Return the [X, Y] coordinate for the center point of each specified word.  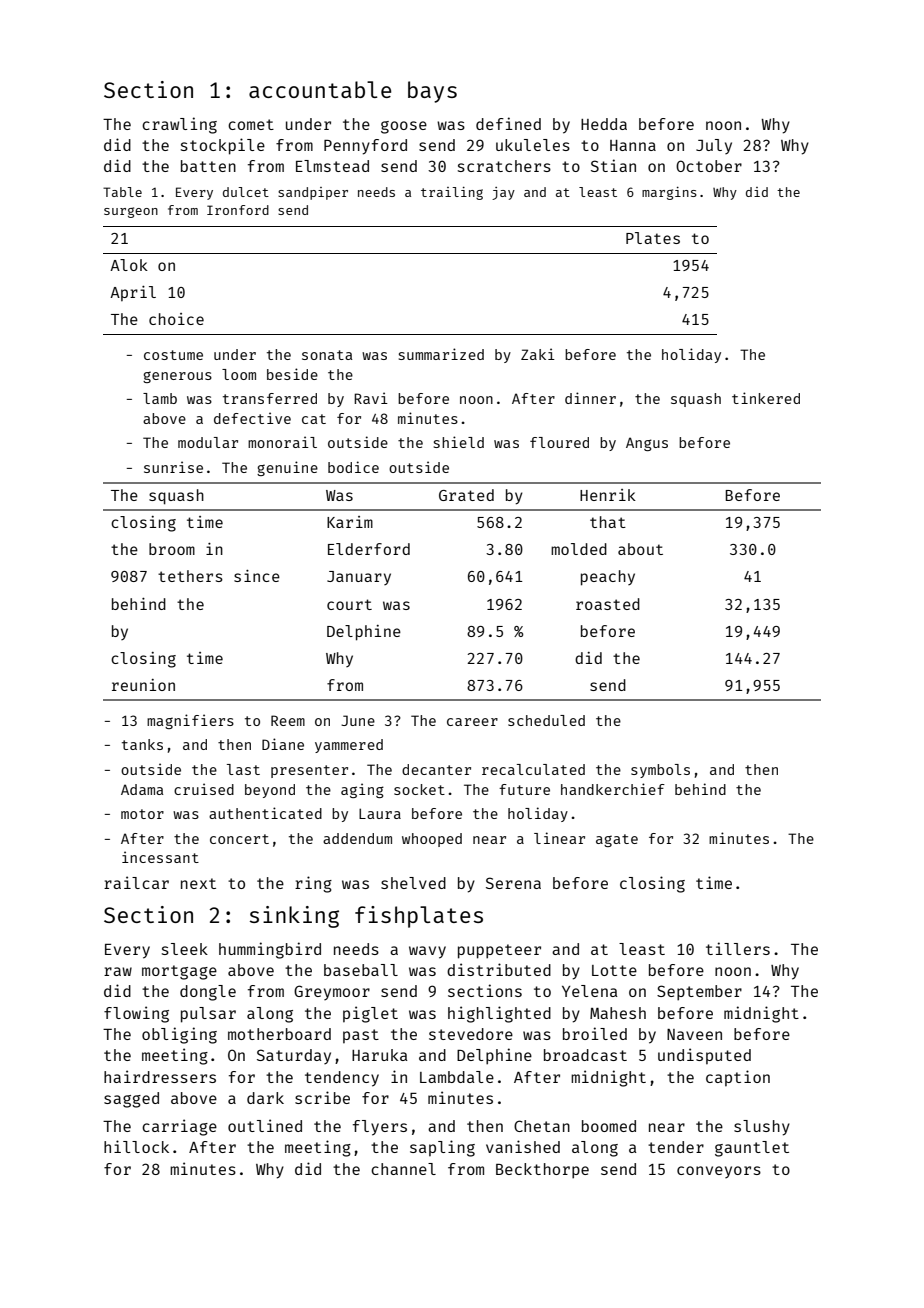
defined [508, 123]
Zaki [538, 354]
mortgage [179, 972]
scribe [322, 1097]
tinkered [766, 398]
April [133, 293]
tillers [738, 948]
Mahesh [618, 1013]
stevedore [471, 1034]
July [714, 146]
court [349, 604]
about [640, 549]
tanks [142, 744]
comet [251, 124]
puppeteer [499, 951]
